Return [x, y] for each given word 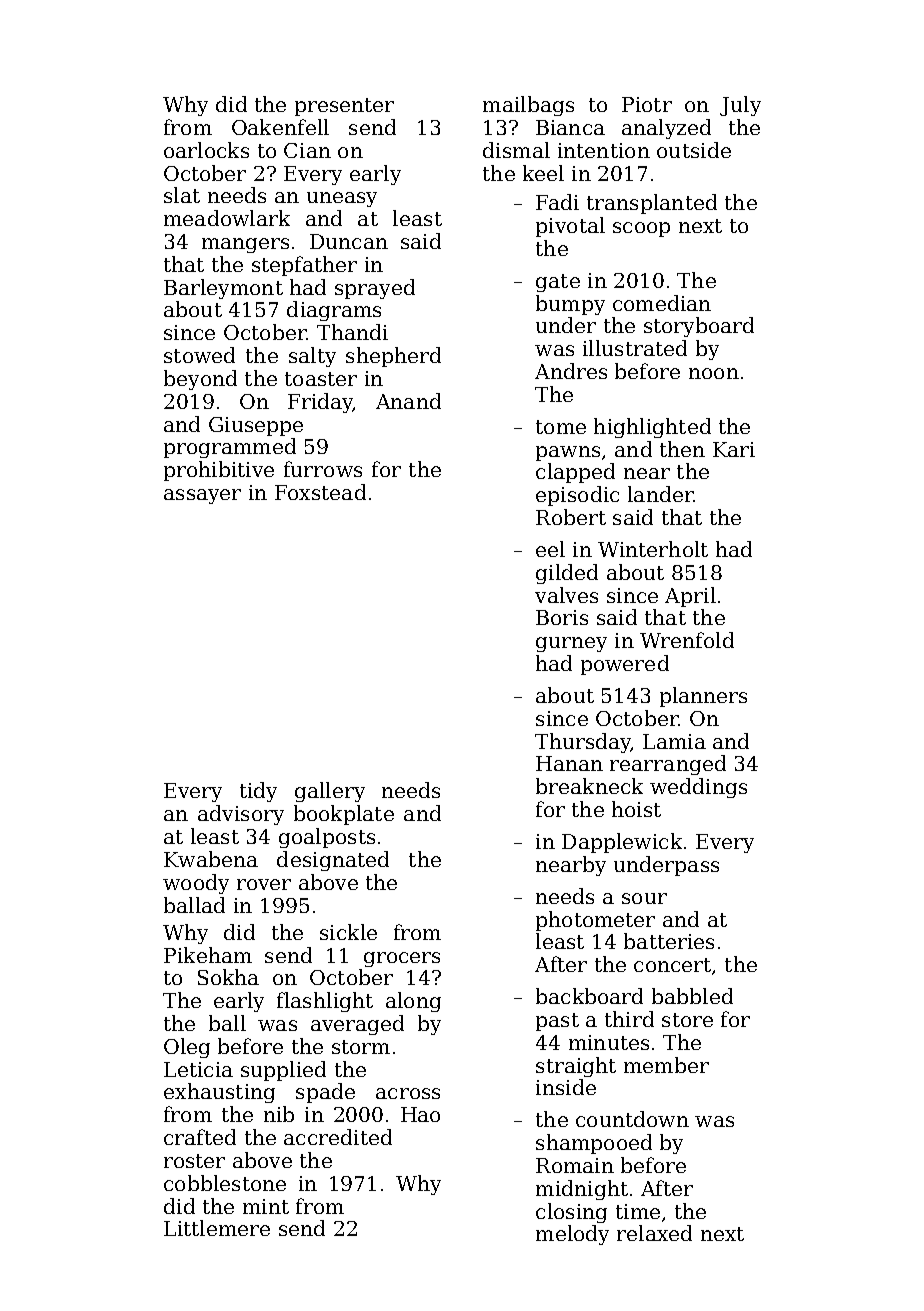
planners [703, 697]
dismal [516, 150]
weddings [698, 788]
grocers [402, 959]
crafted [200, 1137]
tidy [258, 792]
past [557, 1022]
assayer [202, 496]
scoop [641, 229]
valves [566, 595]
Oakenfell [280, 127]
